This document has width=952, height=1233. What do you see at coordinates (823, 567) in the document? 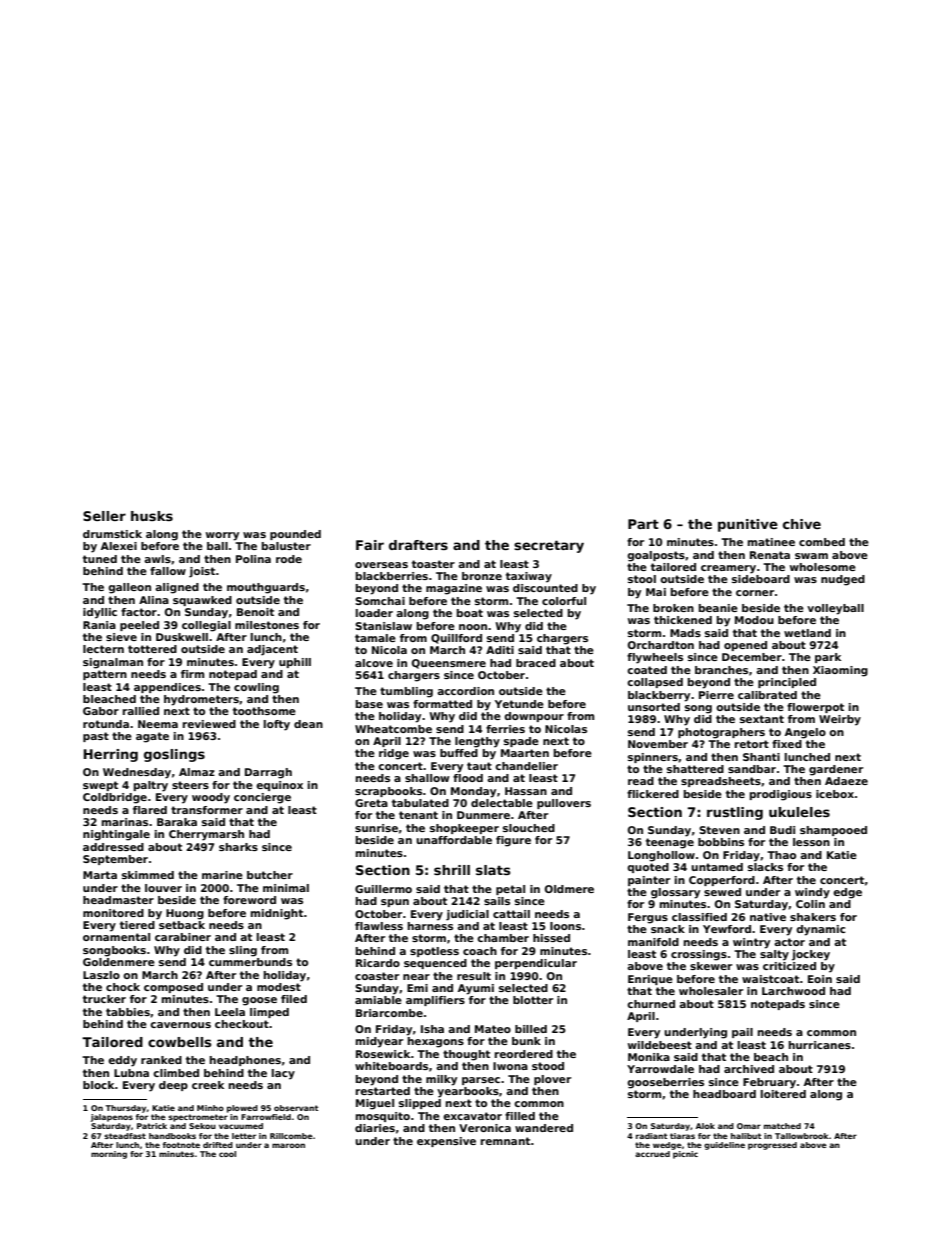
I see `wholesome` at bounding box center [823, 567].
